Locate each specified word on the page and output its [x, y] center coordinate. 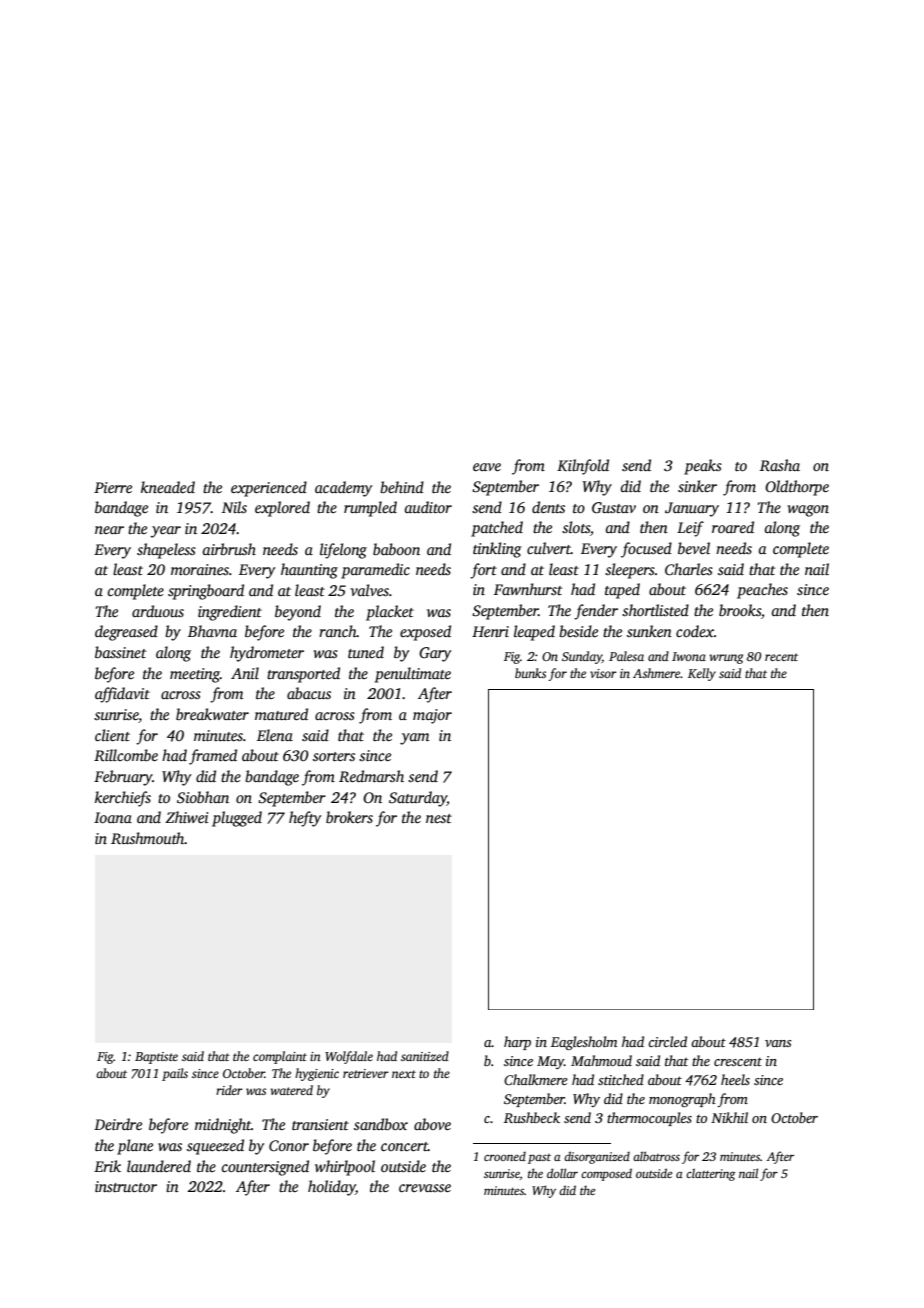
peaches [762, 591]
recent [781, 657]
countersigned [265, 1168]
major [432, 716]
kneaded [168, 487]
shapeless [166, 551]
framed [213, 757]
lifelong [343, 551]
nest [439, 818]
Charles [689, 569]
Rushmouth [148, 838]
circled [667, 1041]
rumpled [370, 509]
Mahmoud [601, 1060]
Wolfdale [349, 1057]
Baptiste [156, 1058]
